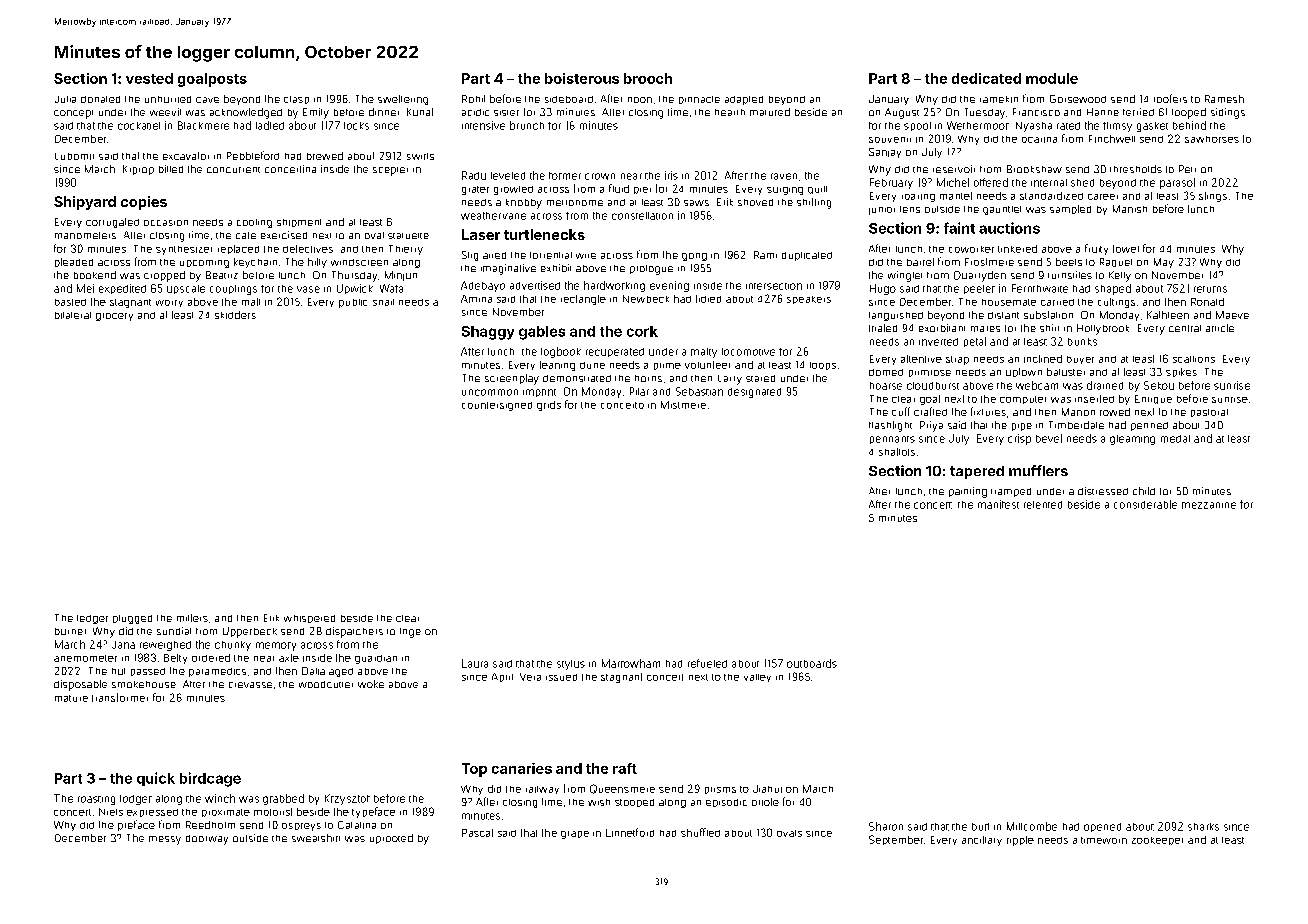 Image resolution: width=1308 pixels, height=924 pixels. What do you see at coordinates (542, 333) in the screenshot?
I see `gables` at bounding box center [542, 333].
